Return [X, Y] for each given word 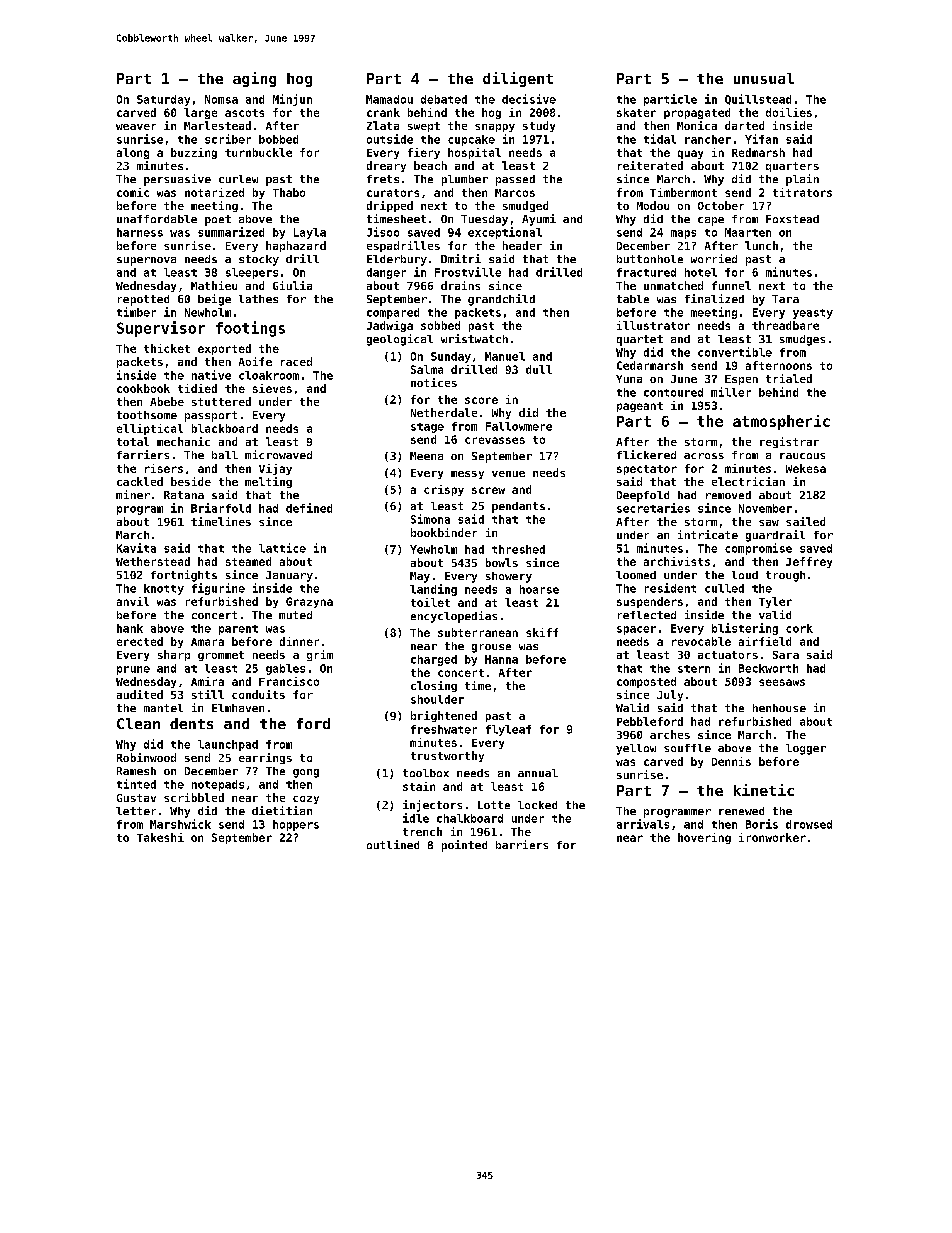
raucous [802, 456]
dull [539, 369]
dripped [390, 206]
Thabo [289, 192]
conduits [258, 694]
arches [670, 734]
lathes [258, 299]
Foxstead [792, 219]
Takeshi [160, 837]
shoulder [437, 699]
